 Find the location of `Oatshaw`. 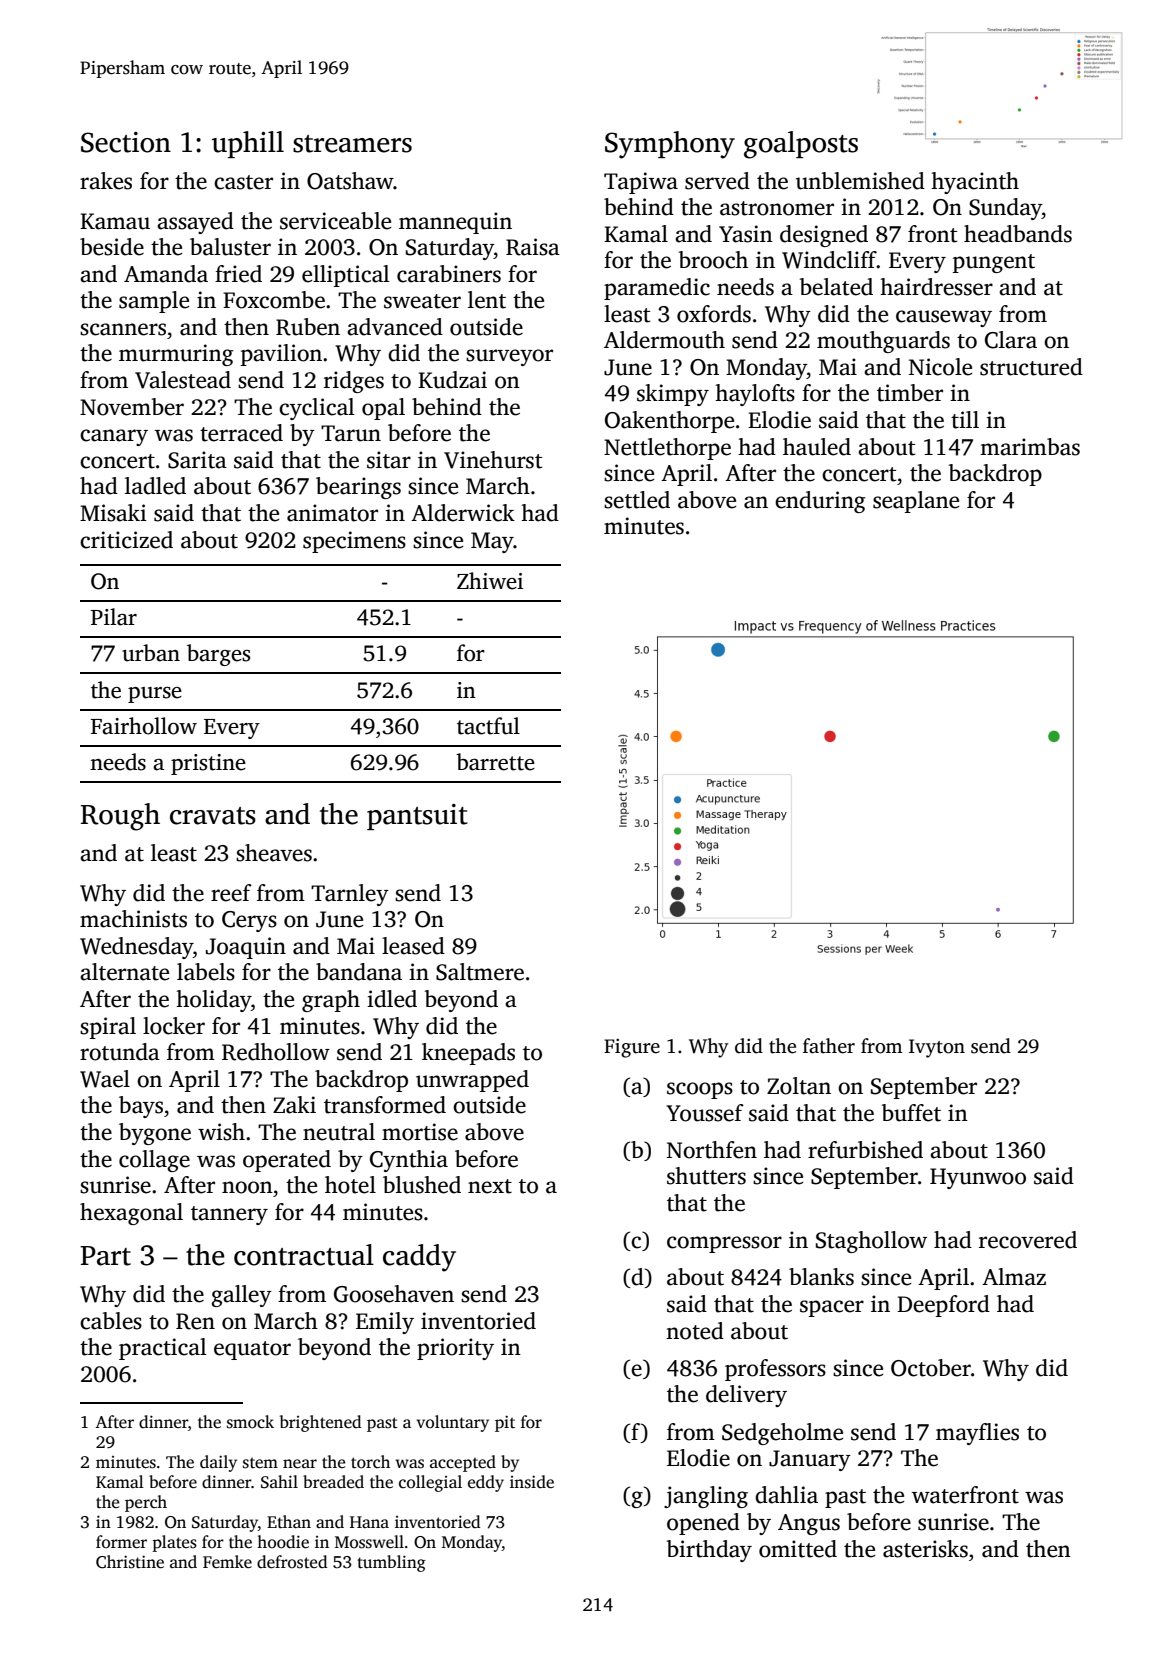

Oatshaw is located at coordinates (350, 181).
